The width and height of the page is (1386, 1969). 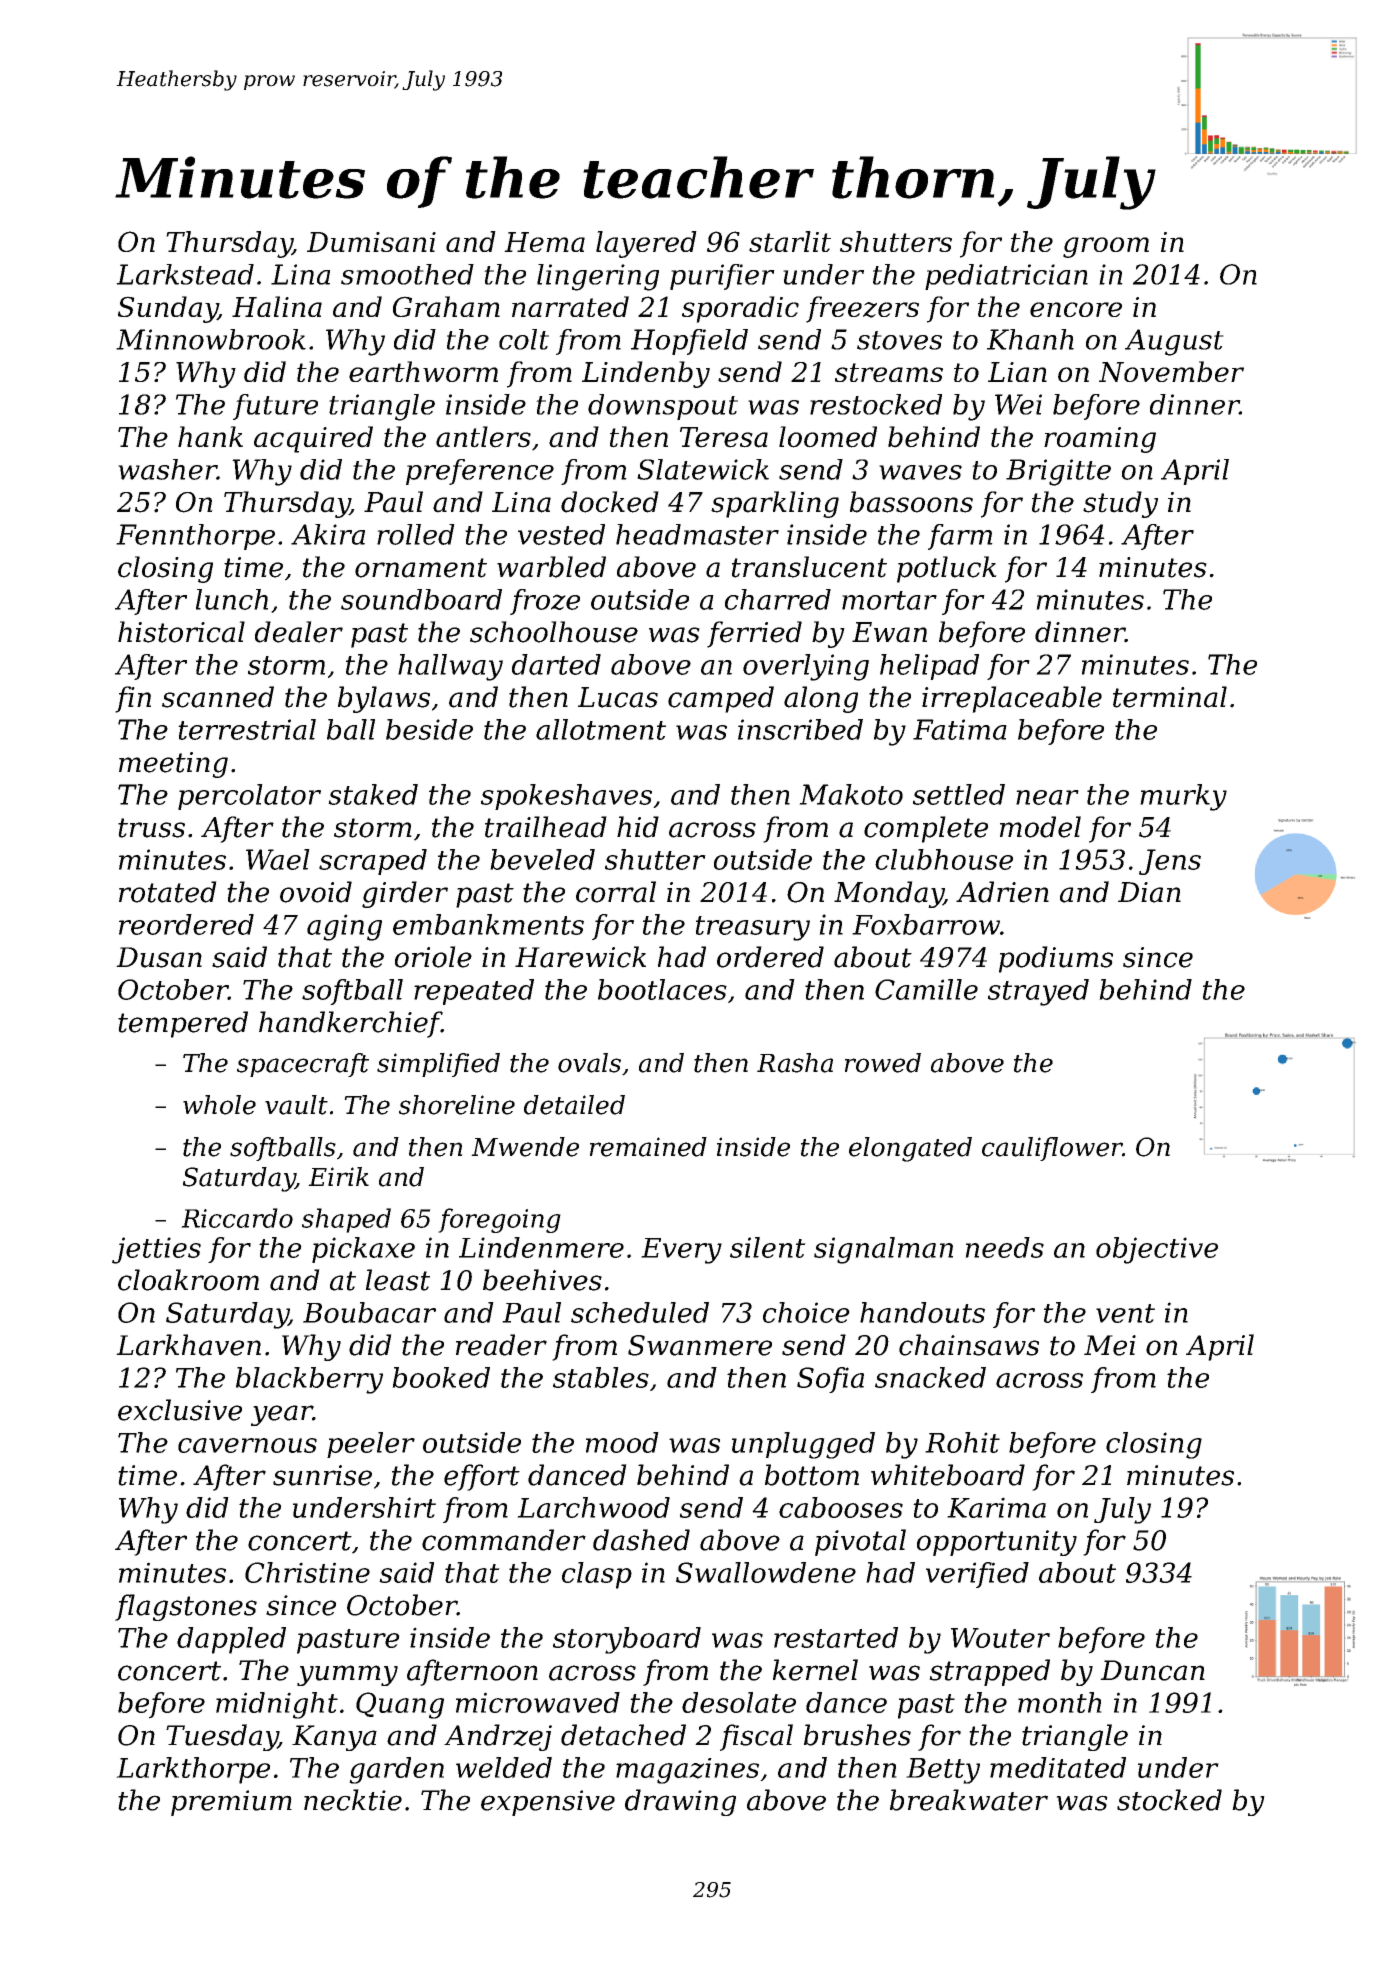 I want to click on farm, so click(x=960, y=537).
